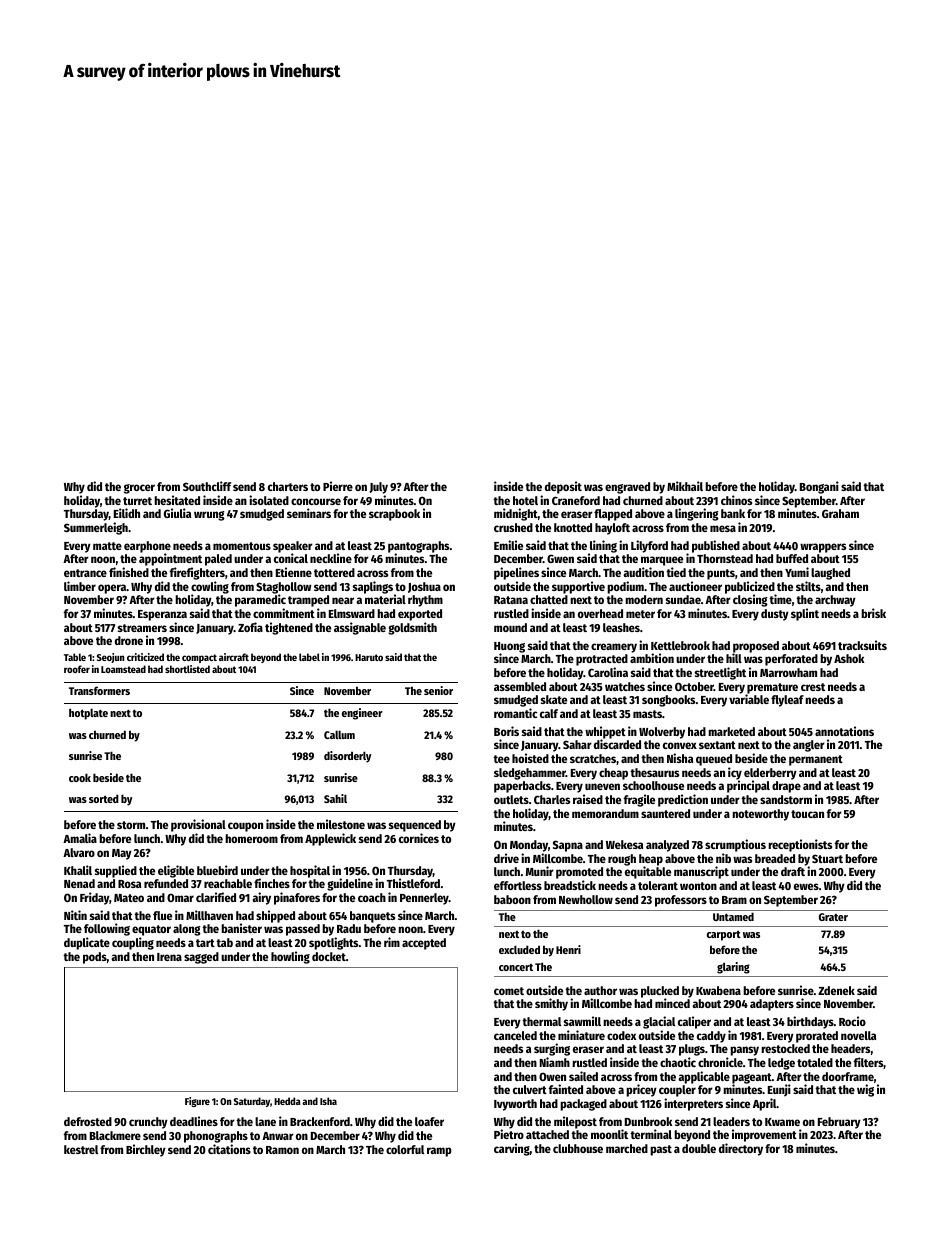 The height and width of the image is (1233, 952). Describe the element at coordinates (288, 486) in the image. I see `charters` at that location.
